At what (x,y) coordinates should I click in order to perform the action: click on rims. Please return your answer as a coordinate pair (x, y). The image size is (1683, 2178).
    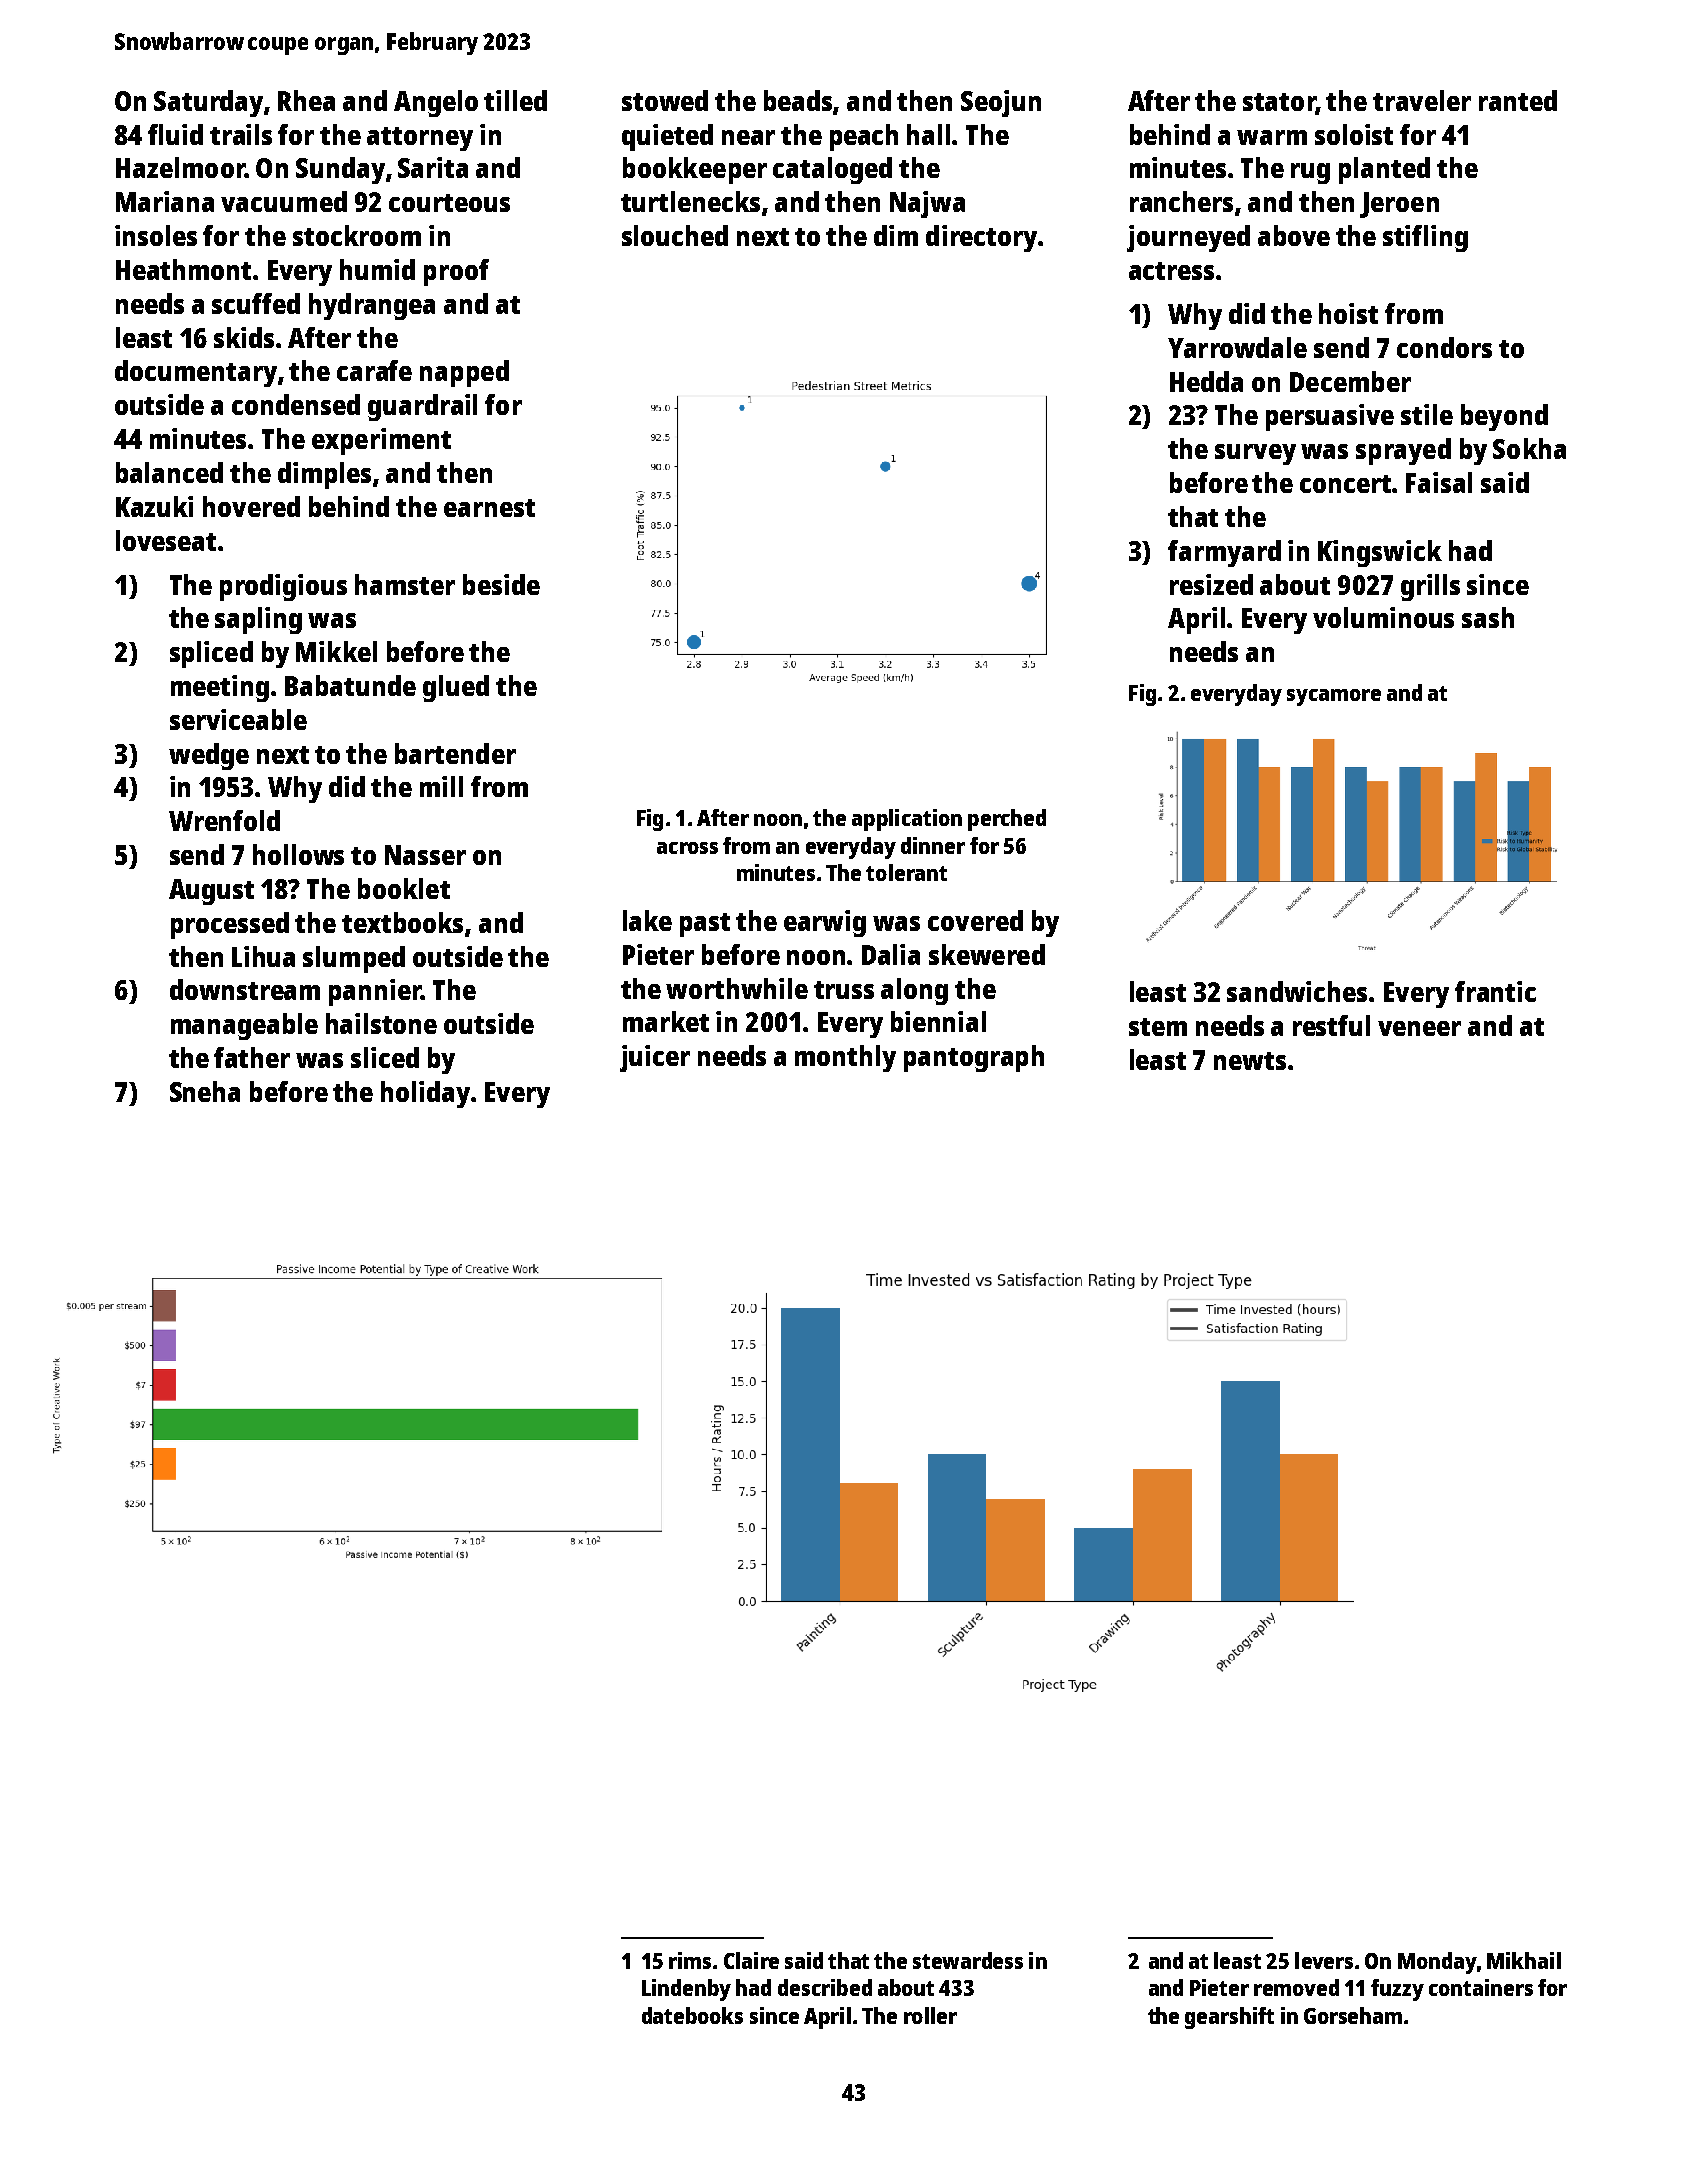
    Looking at the image, I should click on (690, 1960).
